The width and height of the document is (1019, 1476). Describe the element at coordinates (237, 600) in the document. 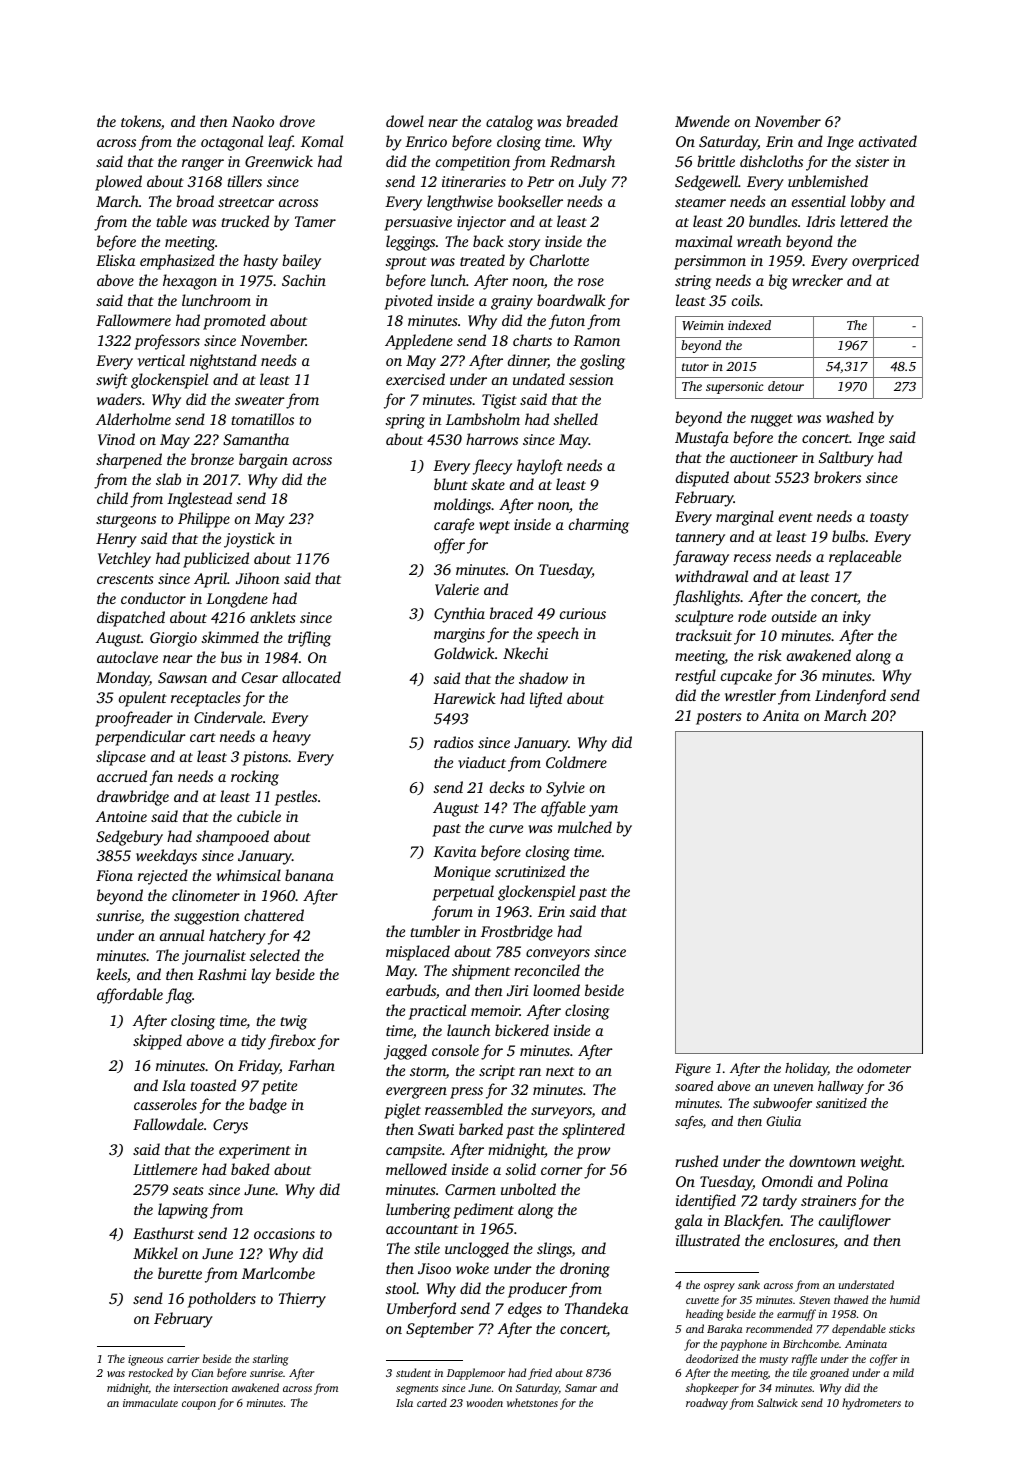

I see `Longdene` at that location.
